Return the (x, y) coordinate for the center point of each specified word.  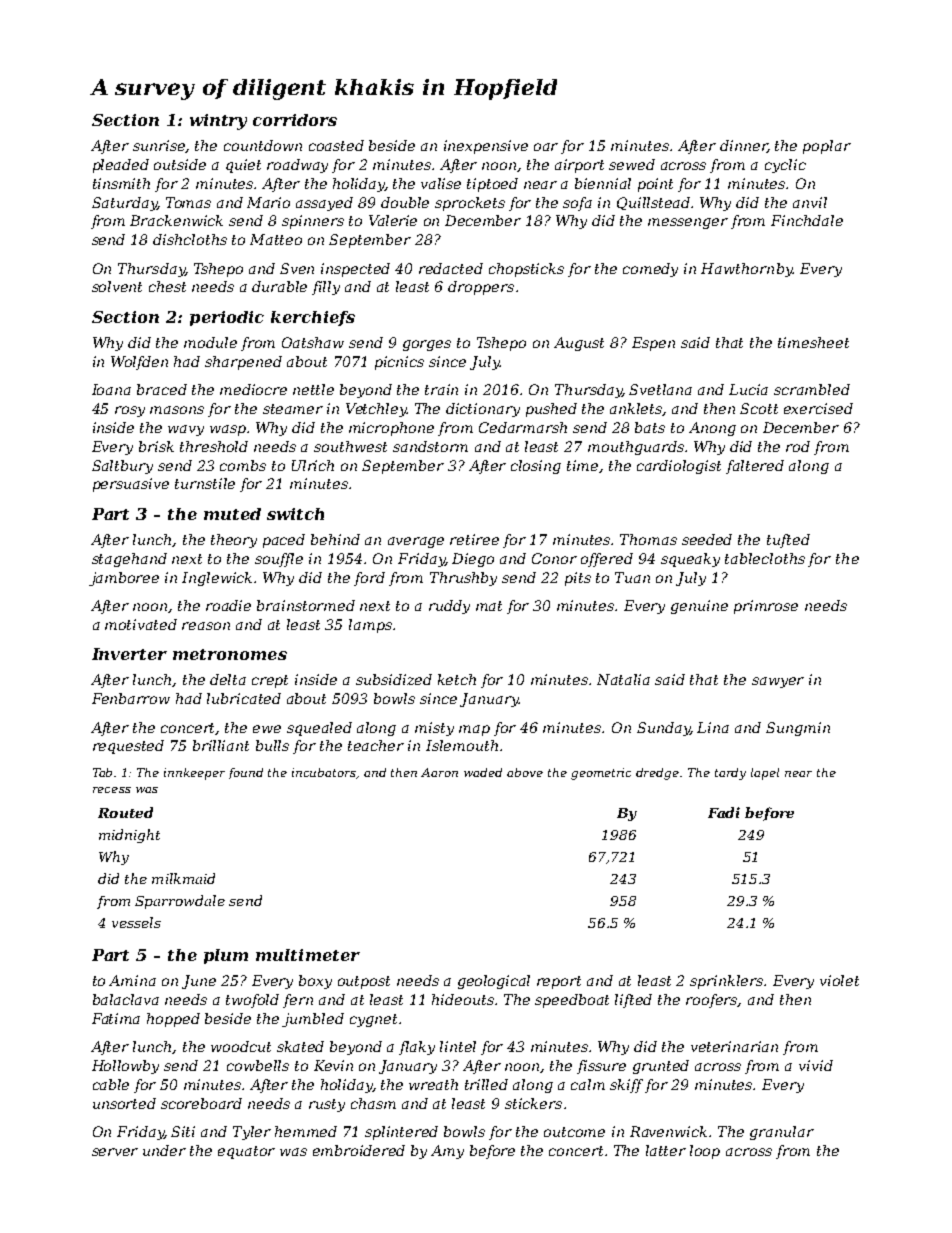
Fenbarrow (131, 698)
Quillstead (654, 203)
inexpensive (486, 147)
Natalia (623, 679)
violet (839, 980)
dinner (743, 146)
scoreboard (201, 1103)
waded (483, 772)
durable (279, 286)
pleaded (121, 166)
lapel (765, 774)
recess (112, 790)
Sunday (663, 729)
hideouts (463, 999)
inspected (355, 270)
